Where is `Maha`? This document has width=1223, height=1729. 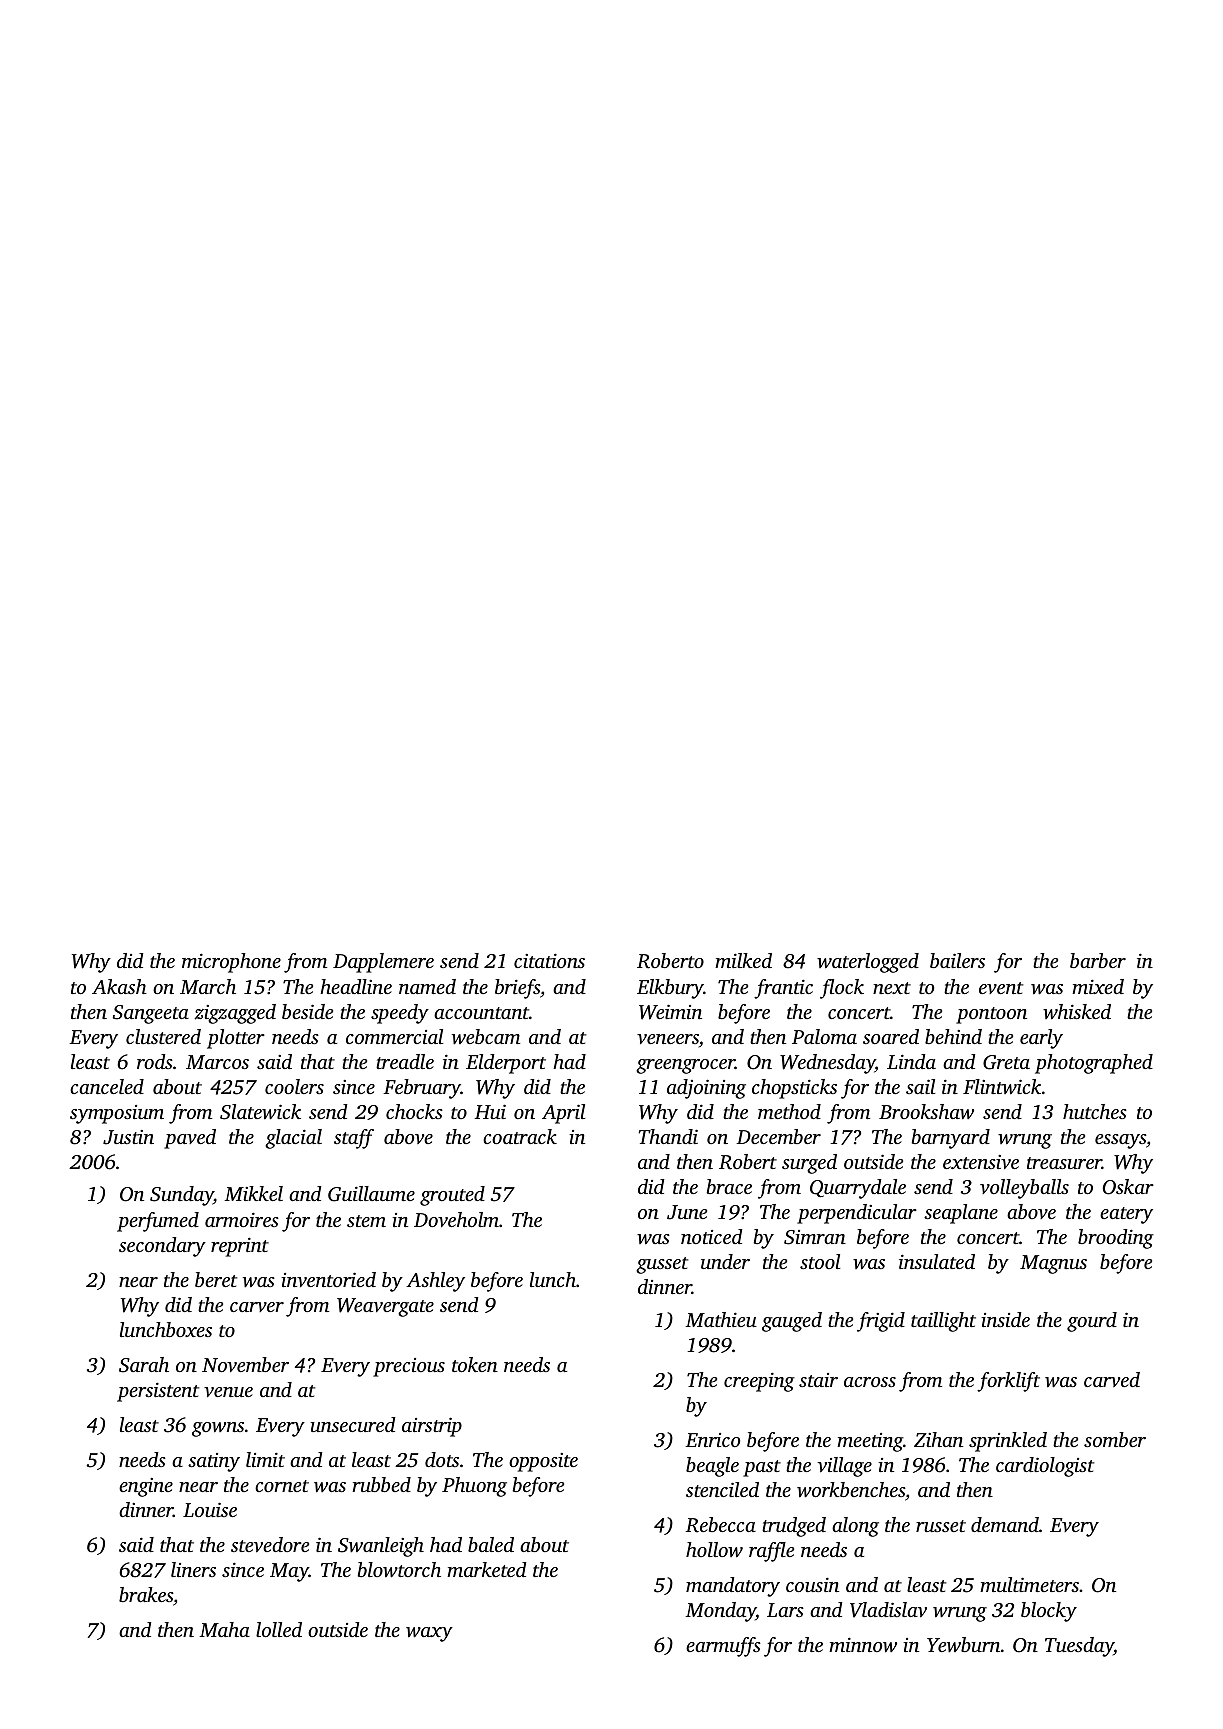 Maha is located at coordinates (224, 1629).
